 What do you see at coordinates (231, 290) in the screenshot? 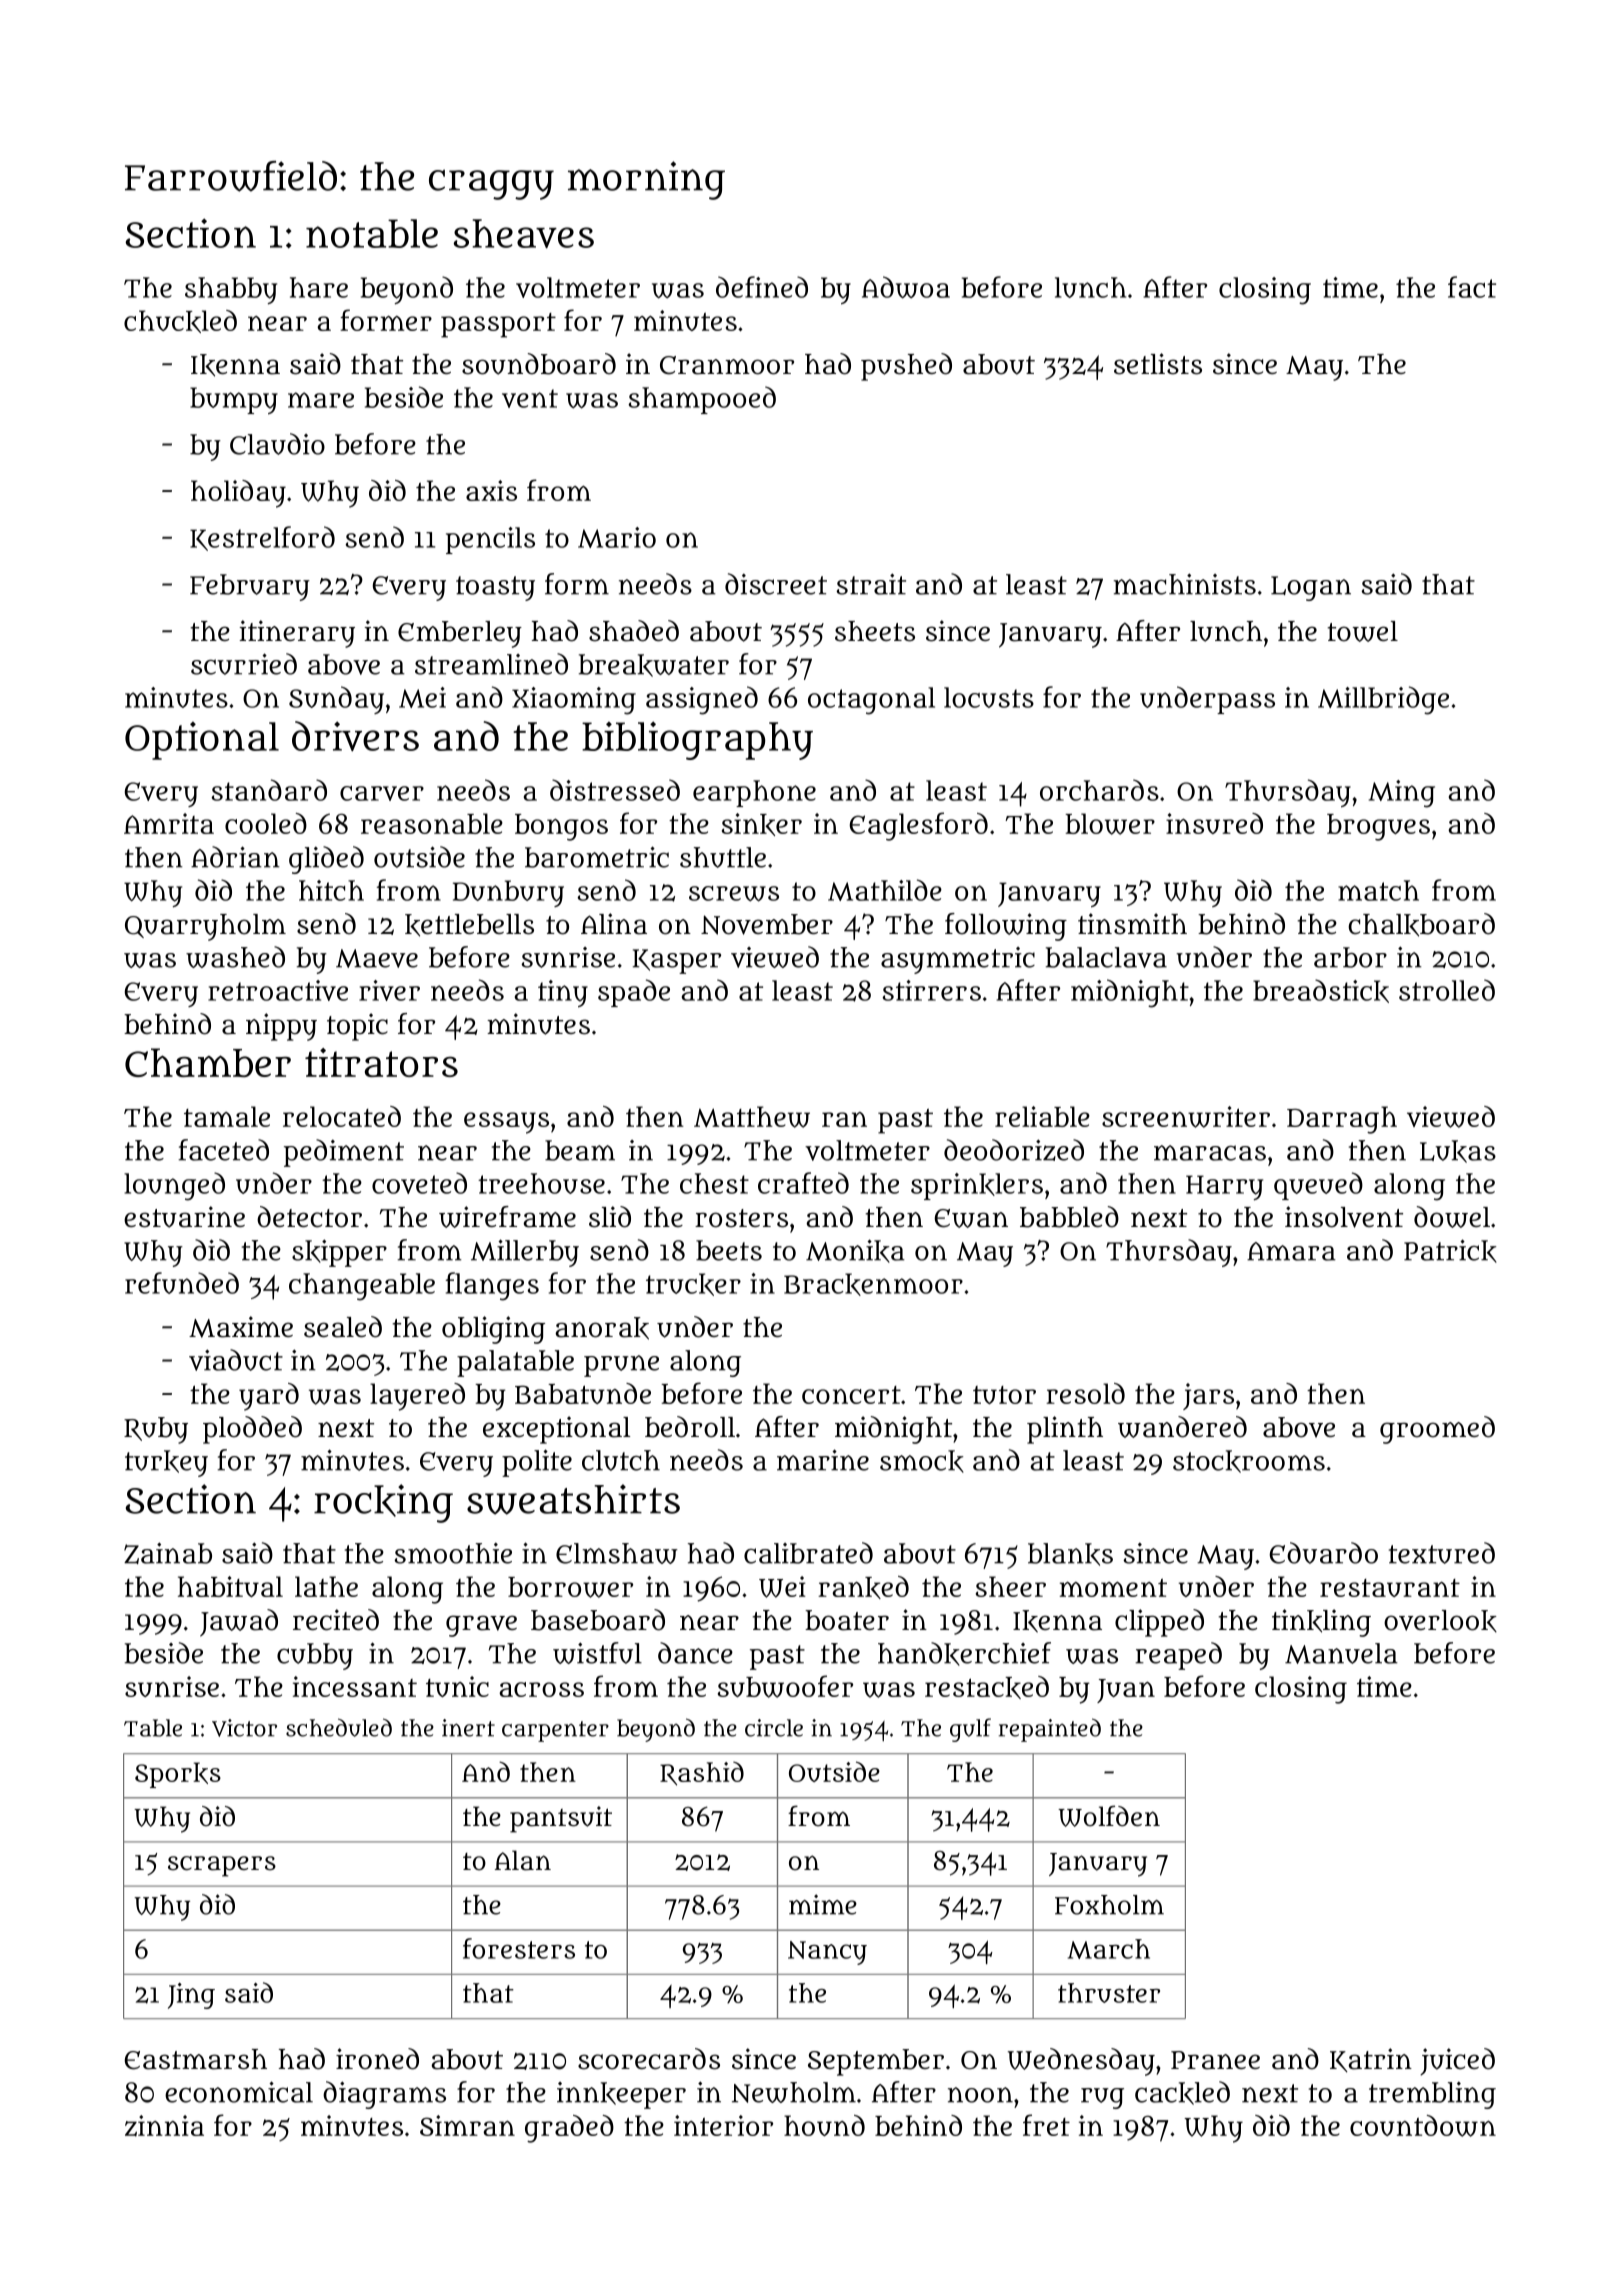
I see `shabby` at bounding box center [231, 290].
